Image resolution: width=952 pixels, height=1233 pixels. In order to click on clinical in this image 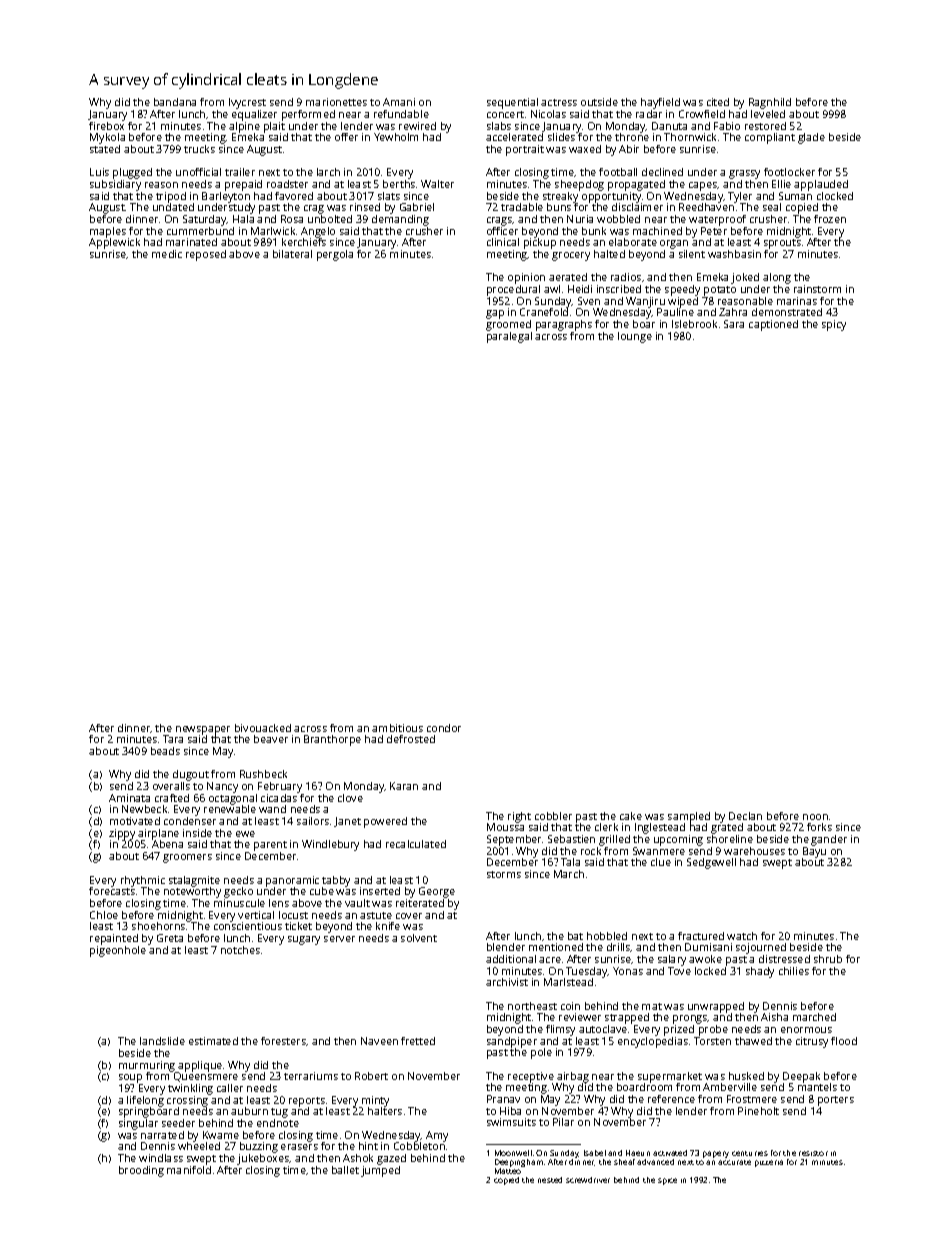, I will do `click(503, 242)`.
